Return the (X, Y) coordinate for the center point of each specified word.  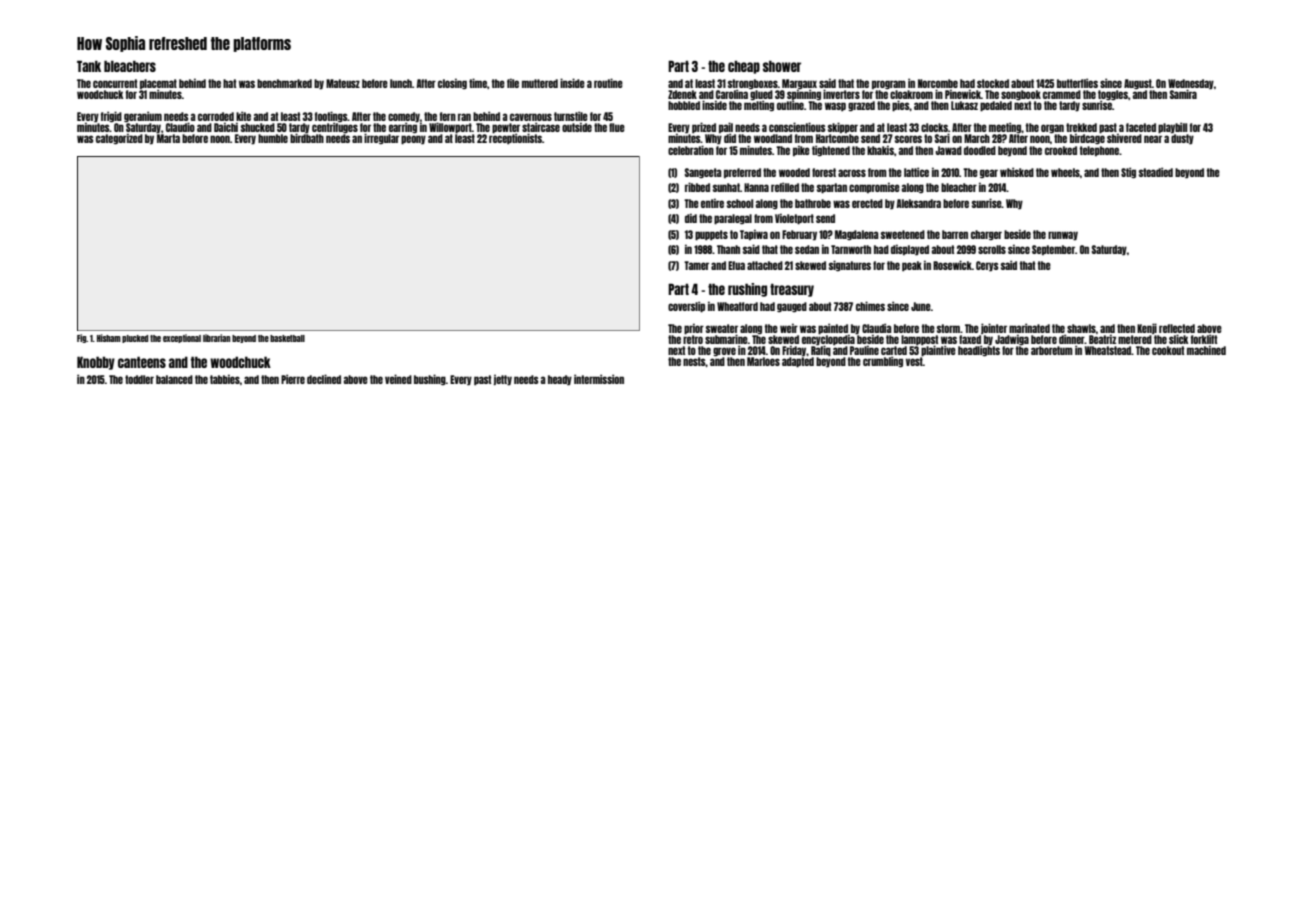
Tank (89, 66)
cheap (744, 67)
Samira (1183, 94)
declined (324, 379)
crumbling (883, 361)
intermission (599, 379)
